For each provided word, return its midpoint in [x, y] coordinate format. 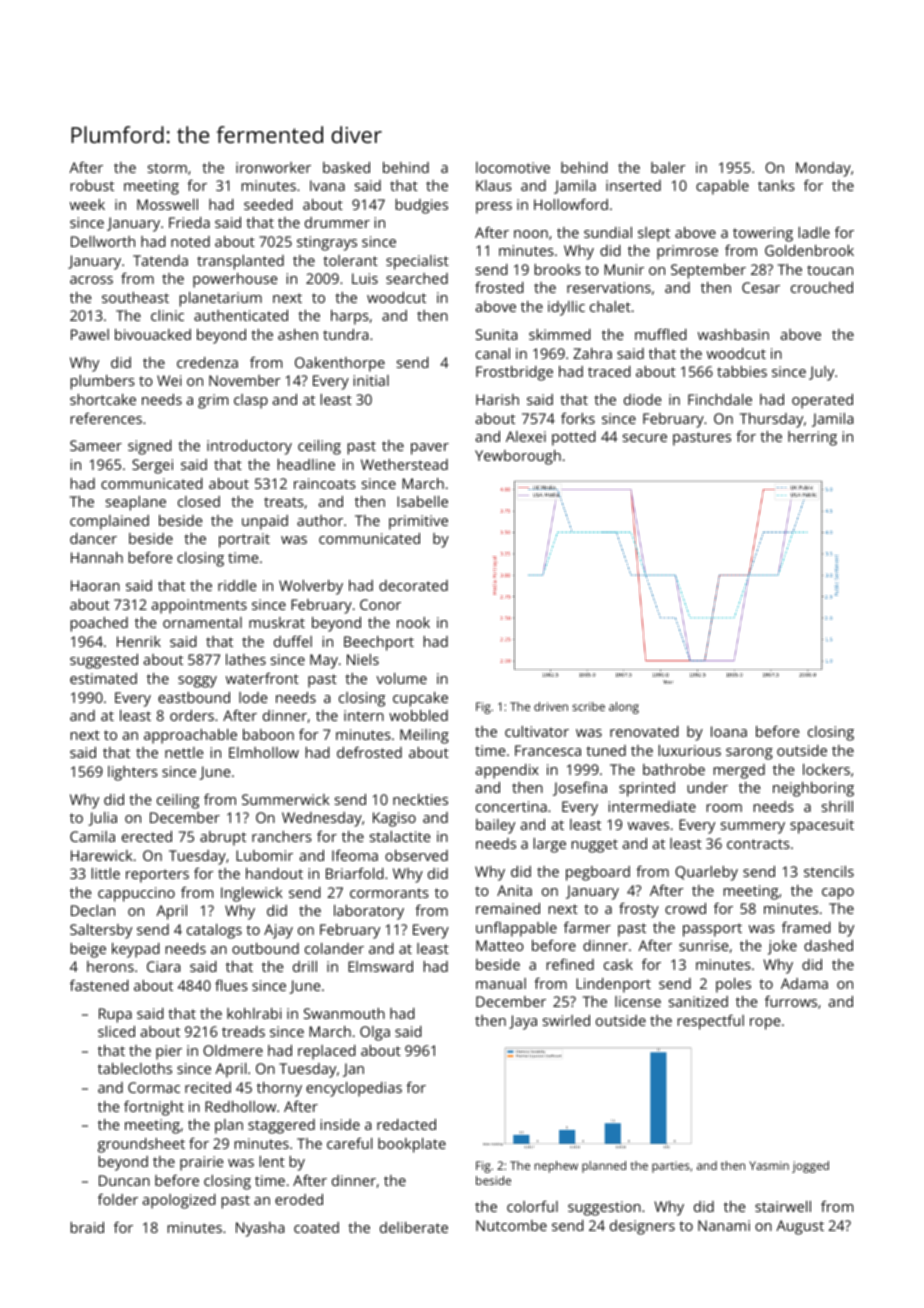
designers [642, 1227]
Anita [514, 890]
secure [645, 438]
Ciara [163, 966]
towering [763, 234]
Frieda [189, 222]
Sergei [152, 466]
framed [806, 927]
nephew [556, 1167]
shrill [837, 806]
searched [417, 278]
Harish [497, 399]
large [550, 845]
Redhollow [240, 1106]
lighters [133, 773]
